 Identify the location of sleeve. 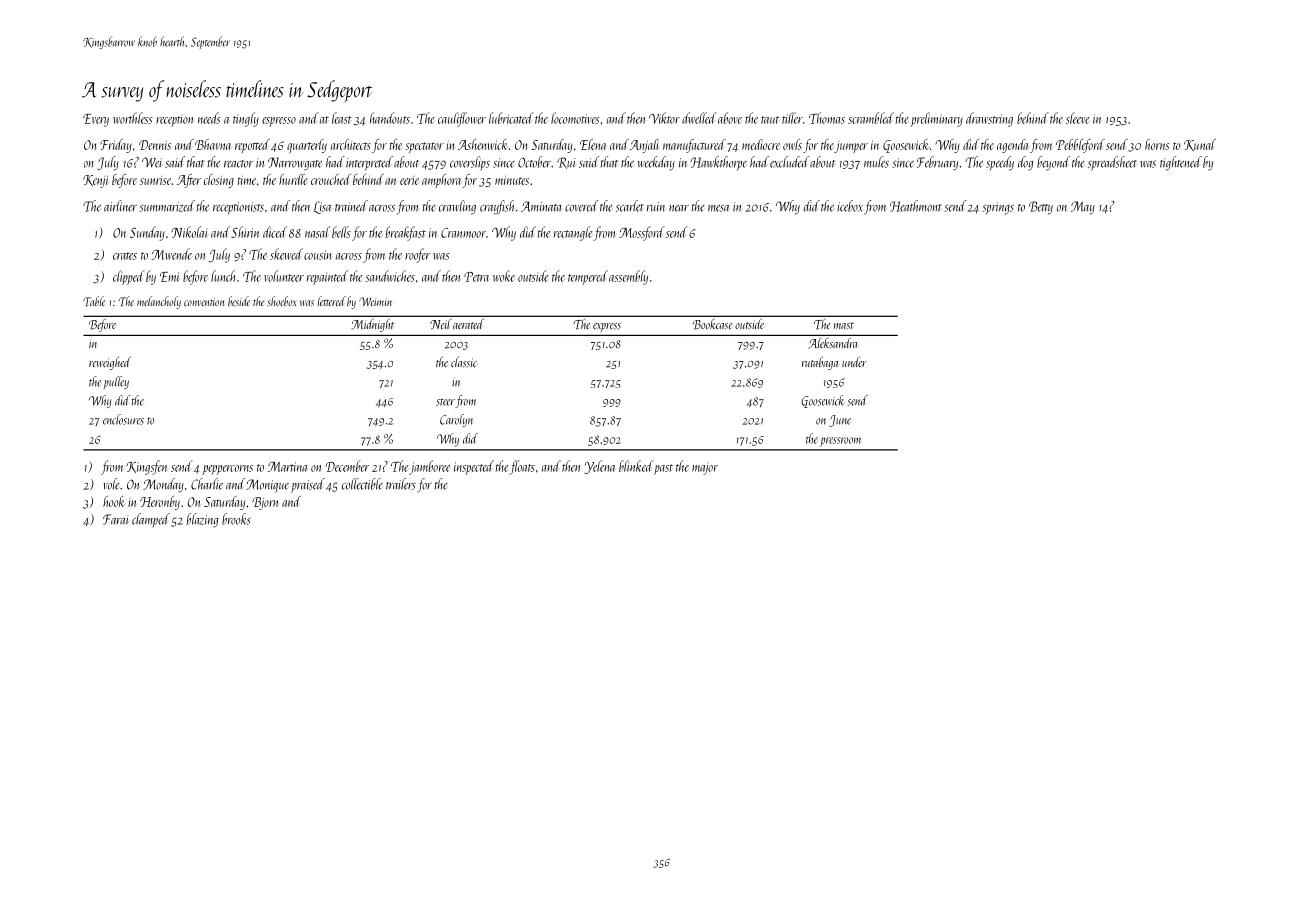
(1078, 118).
